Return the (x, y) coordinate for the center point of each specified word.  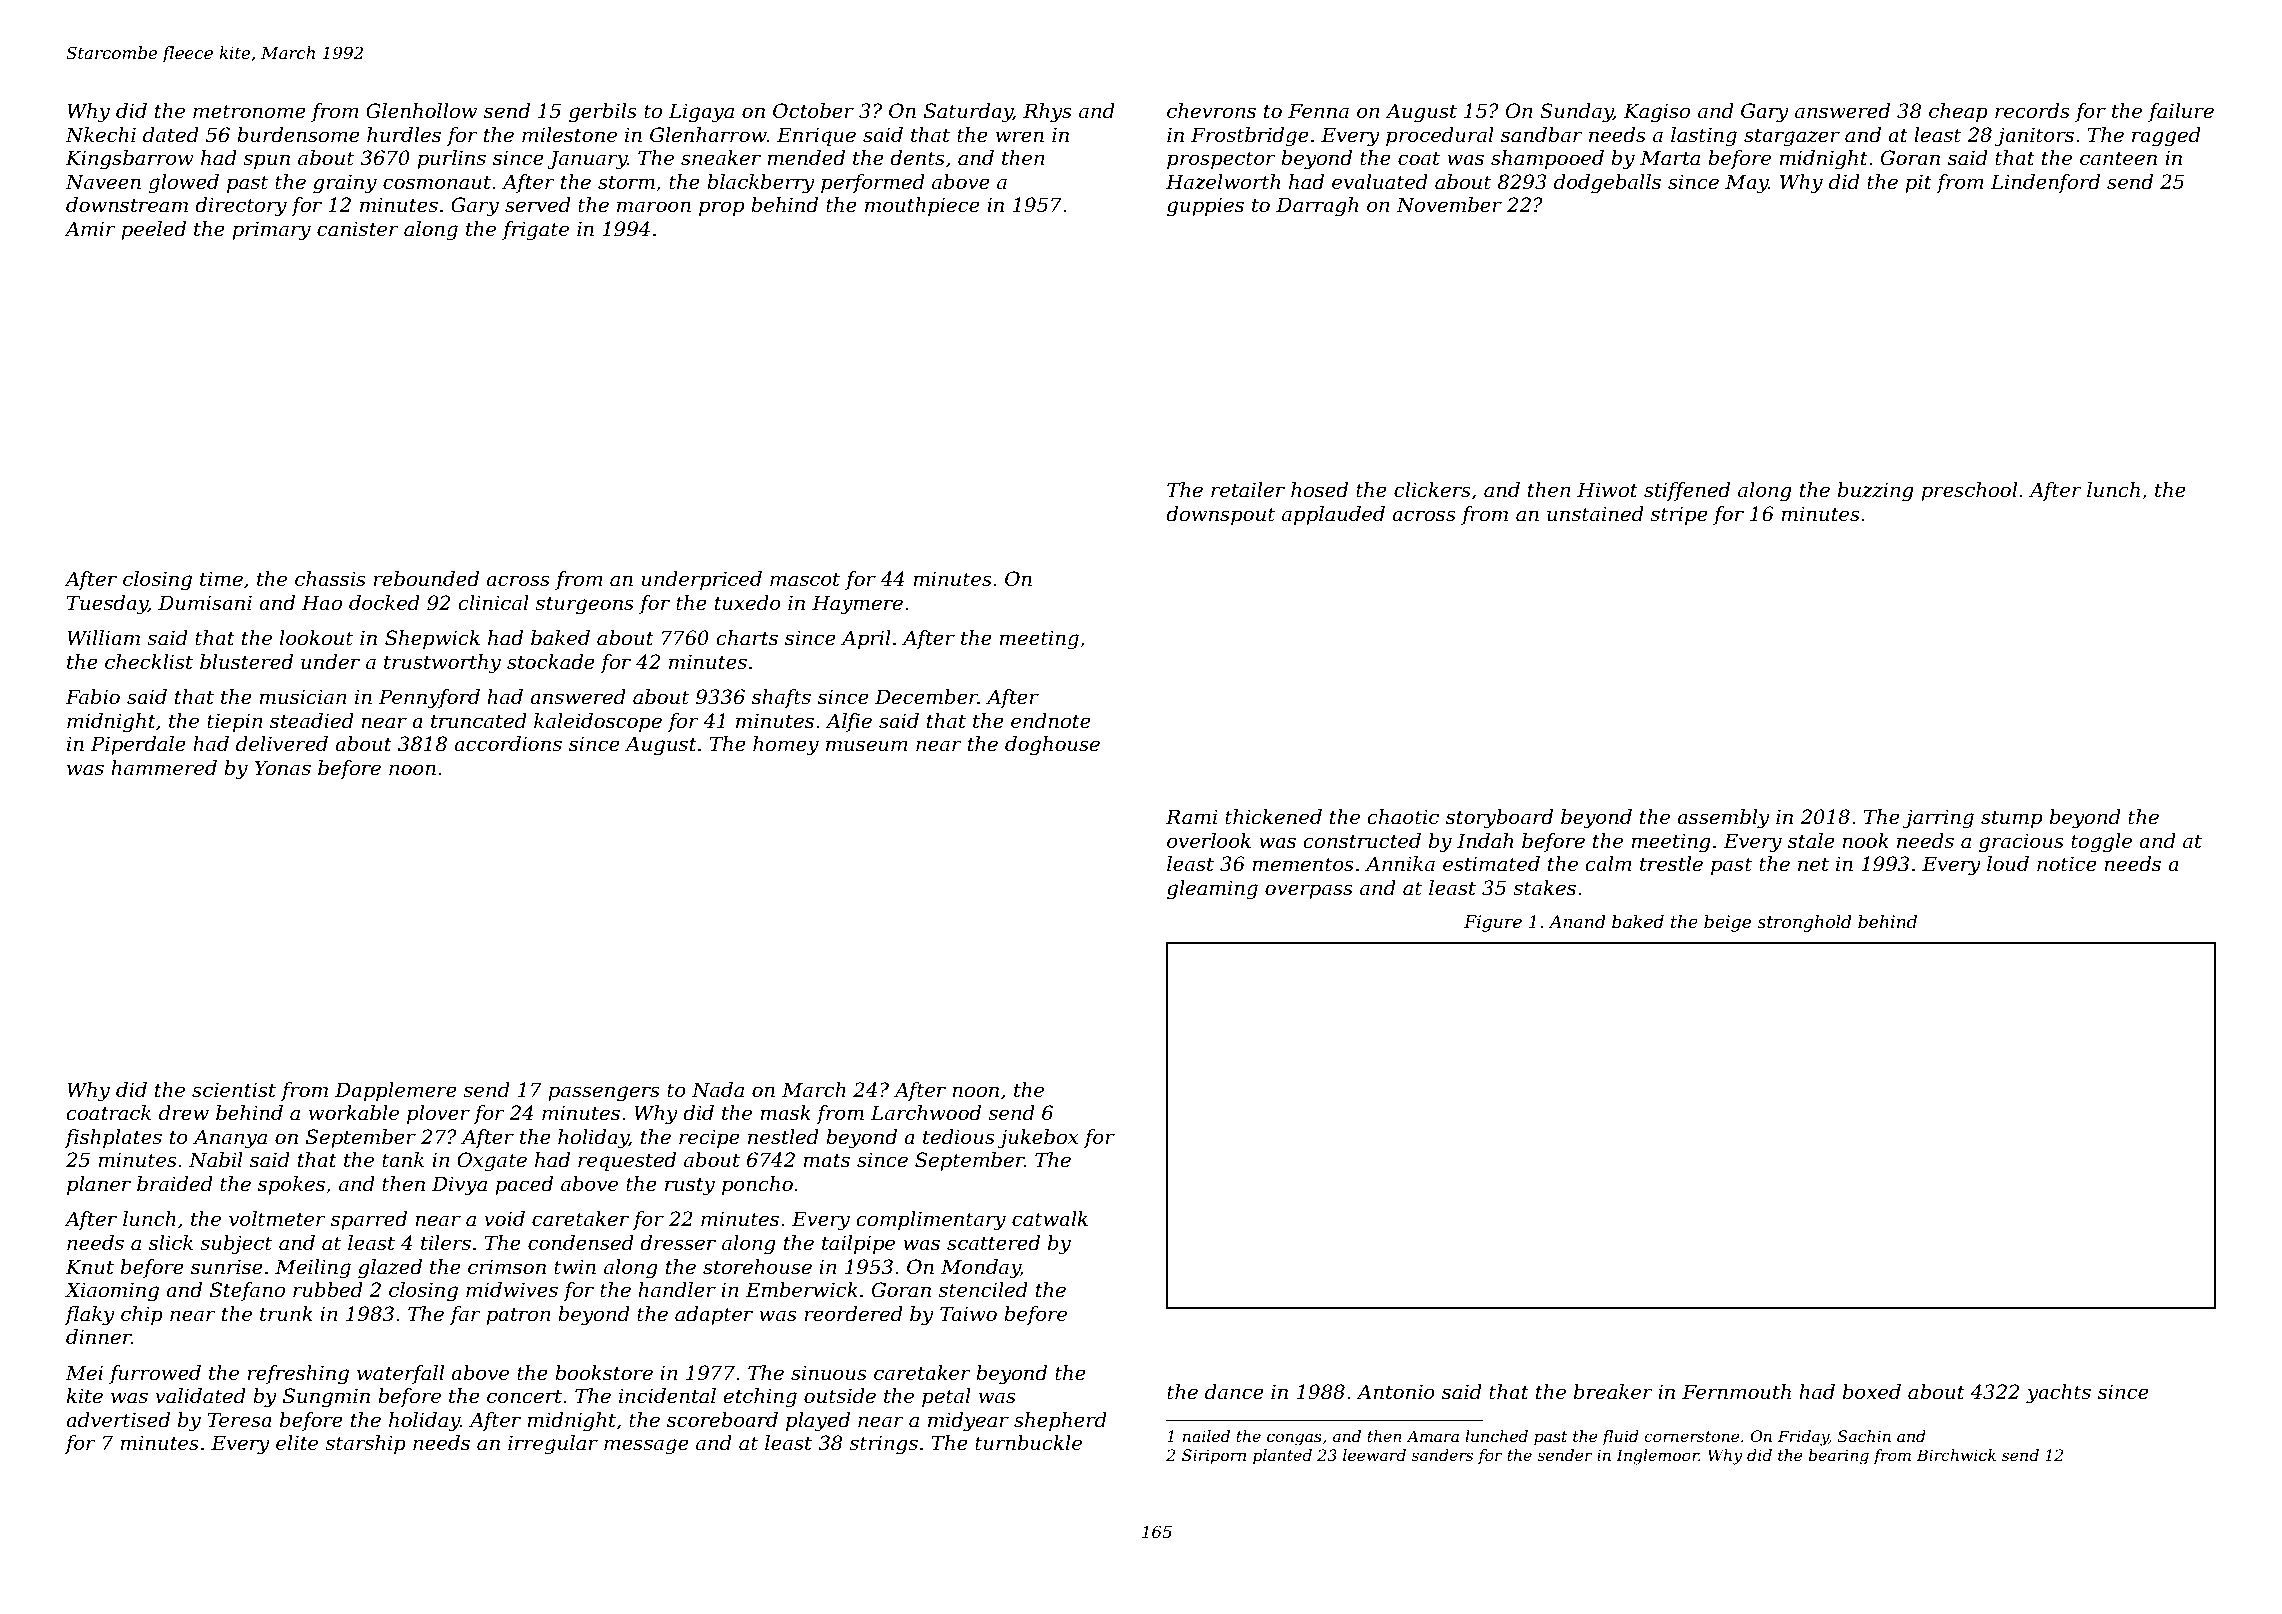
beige (1727, 923)
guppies (1205, 207)
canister (358, 229)
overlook (1209, 841)
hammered (164, 768)
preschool (1969, 491)
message (646, 1447)
